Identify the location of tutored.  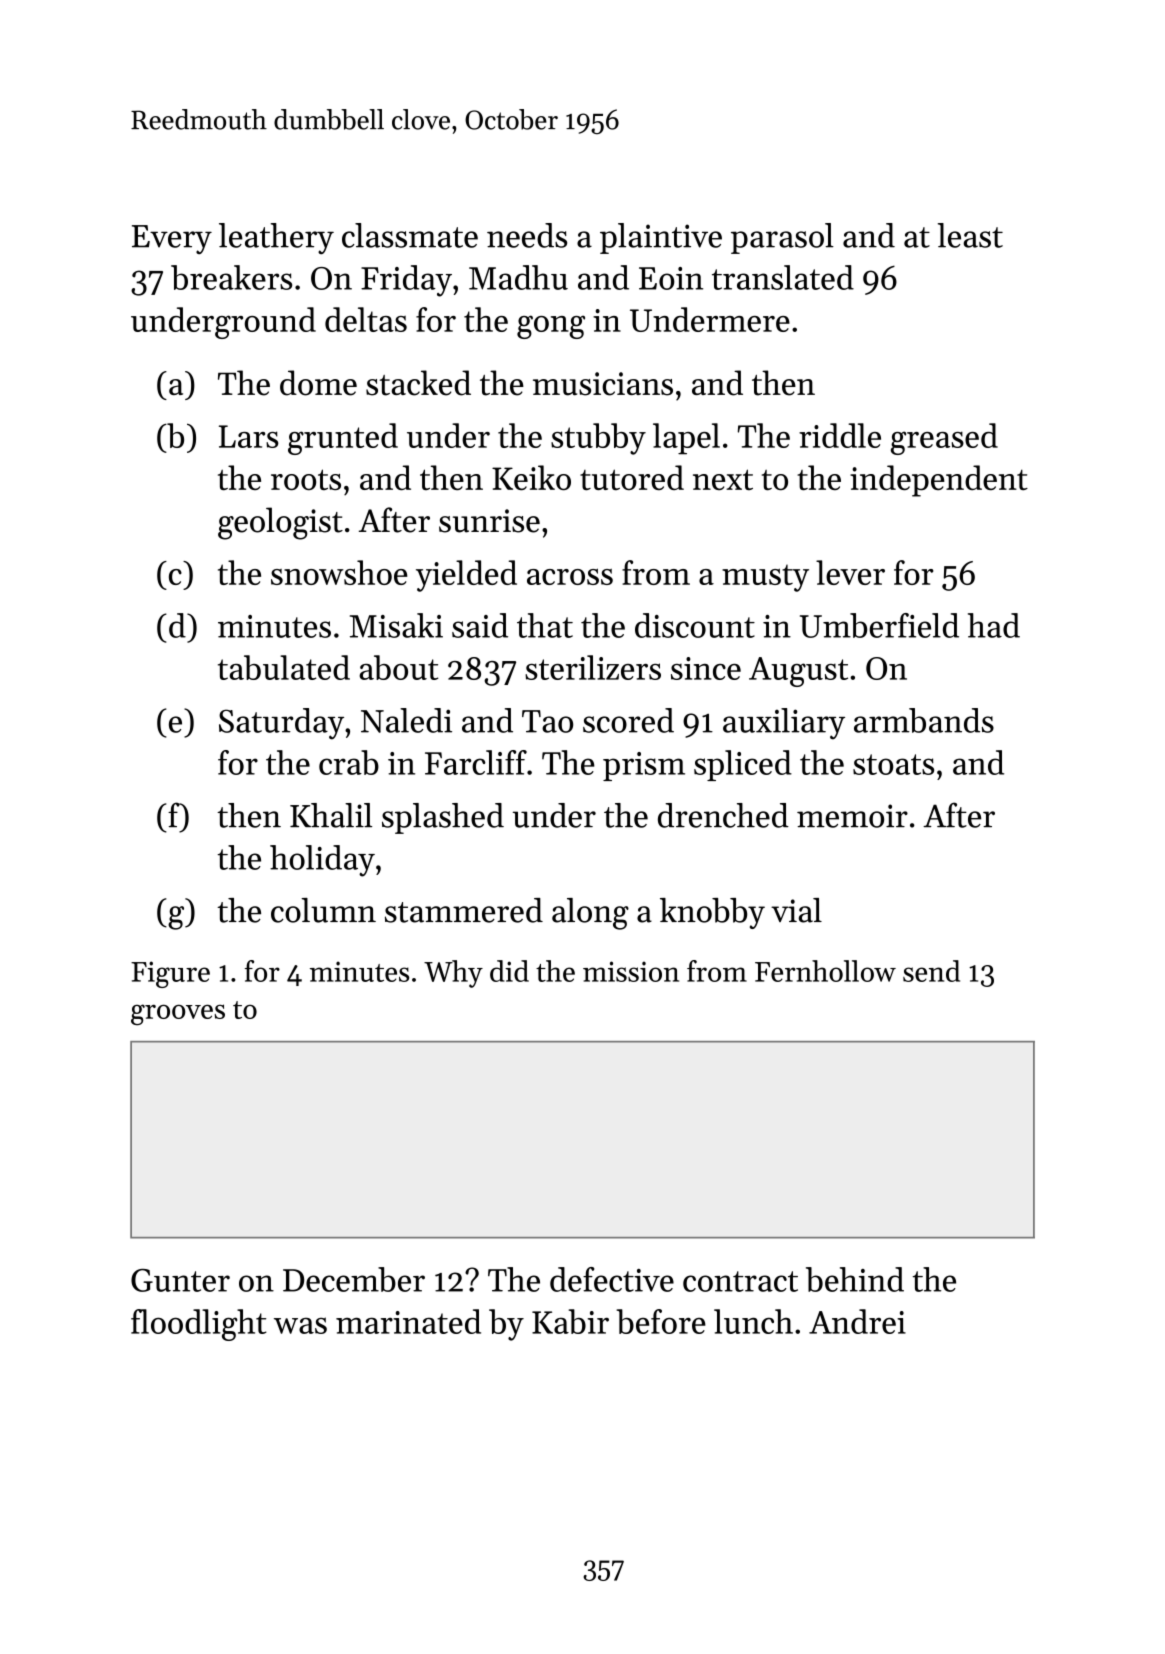
(632, 477).
